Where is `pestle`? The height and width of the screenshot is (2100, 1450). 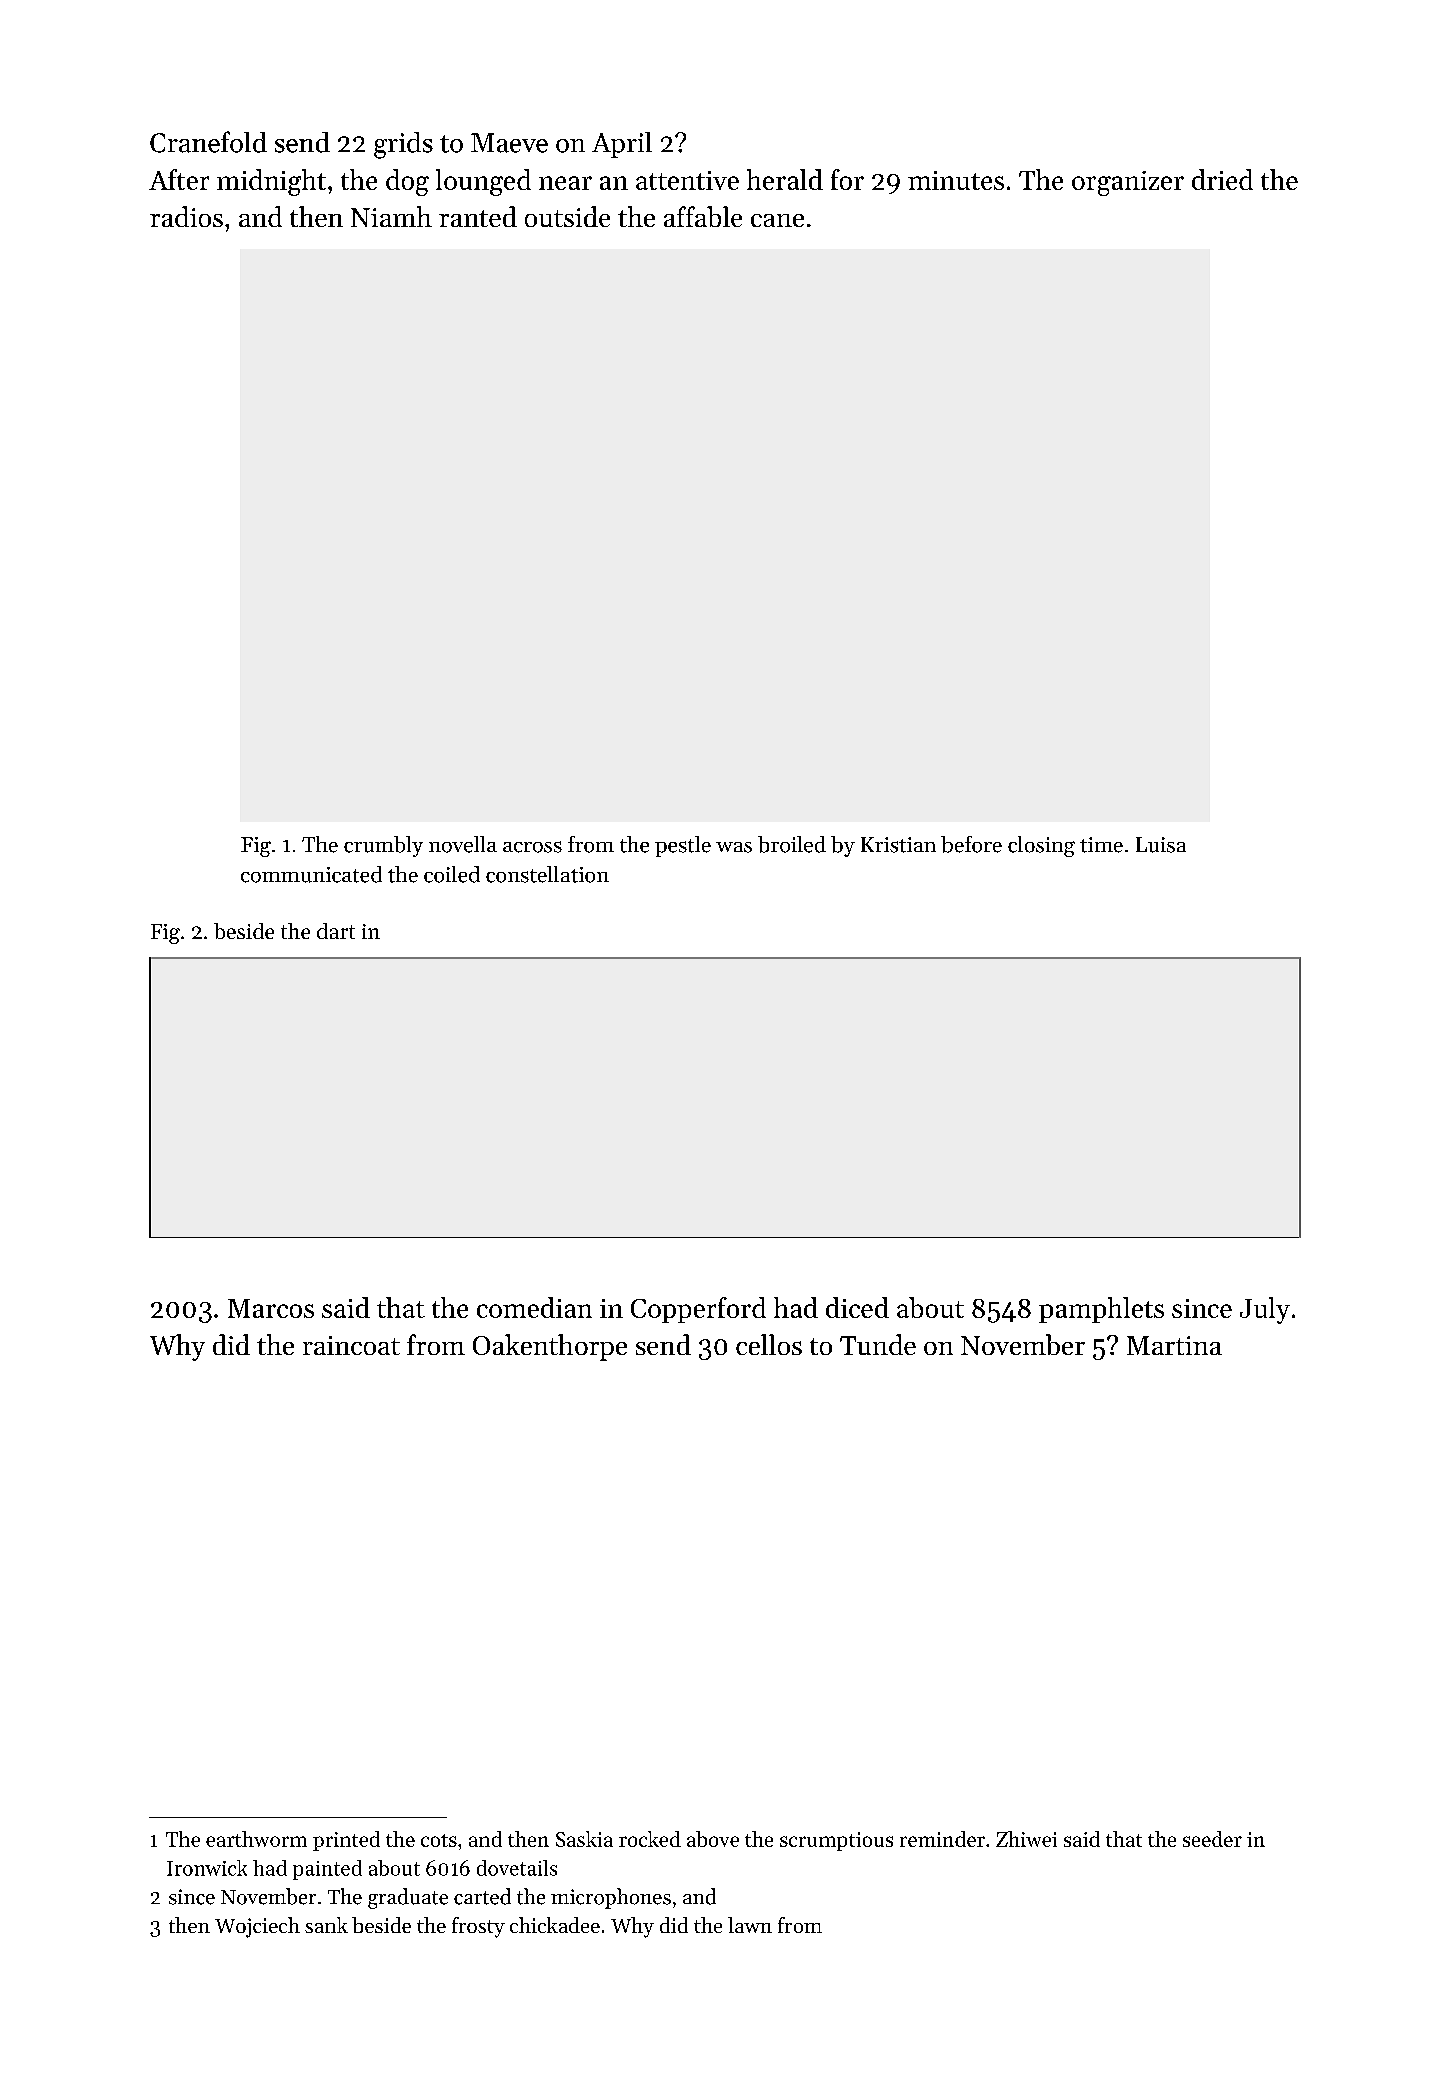 pestle is located at coordinates (683, 846).
